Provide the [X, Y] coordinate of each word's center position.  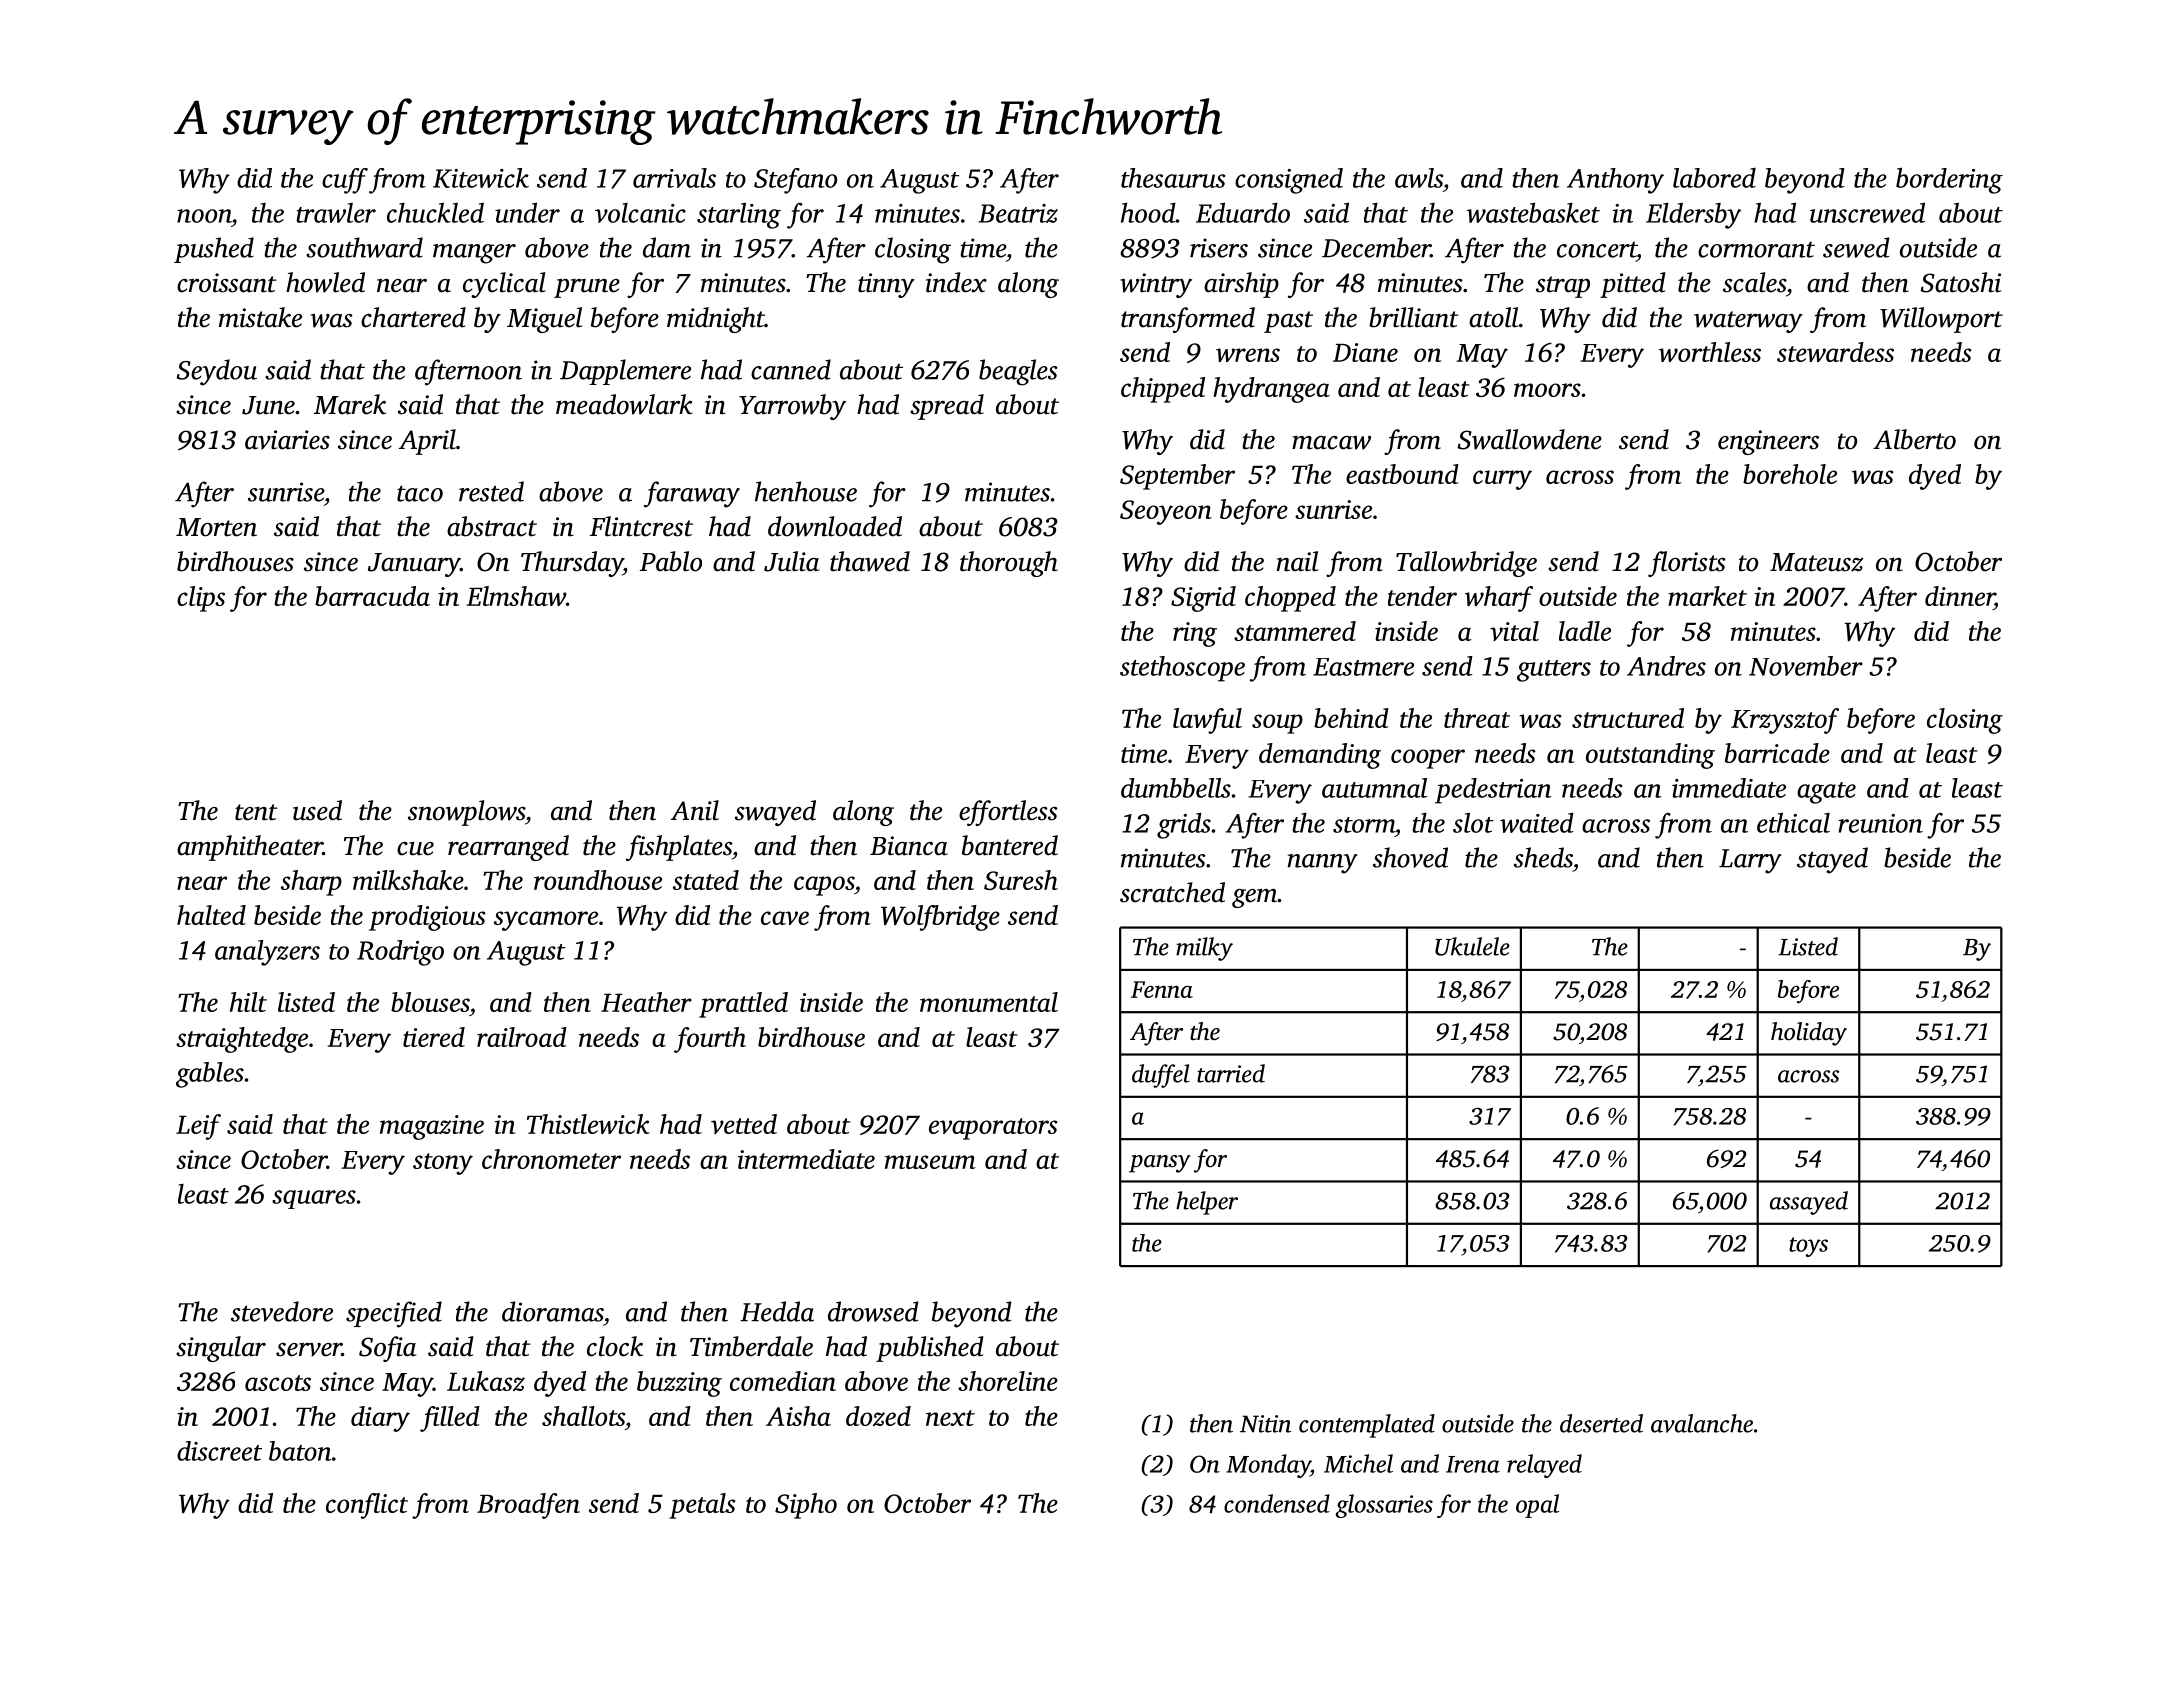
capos [824, 886]
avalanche [1702, 1423]
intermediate [806, 1159]
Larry [1750, 861]
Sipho [806, 1506]
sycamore [546, 921]
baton [300, 1451]
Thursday [572, 564]
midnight [716, 320]
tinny [886, 285]
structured [1628, 718]
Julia [791, 561]
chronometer [551, 1159]
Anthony [1615, 181]
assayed [1809, 1203]
